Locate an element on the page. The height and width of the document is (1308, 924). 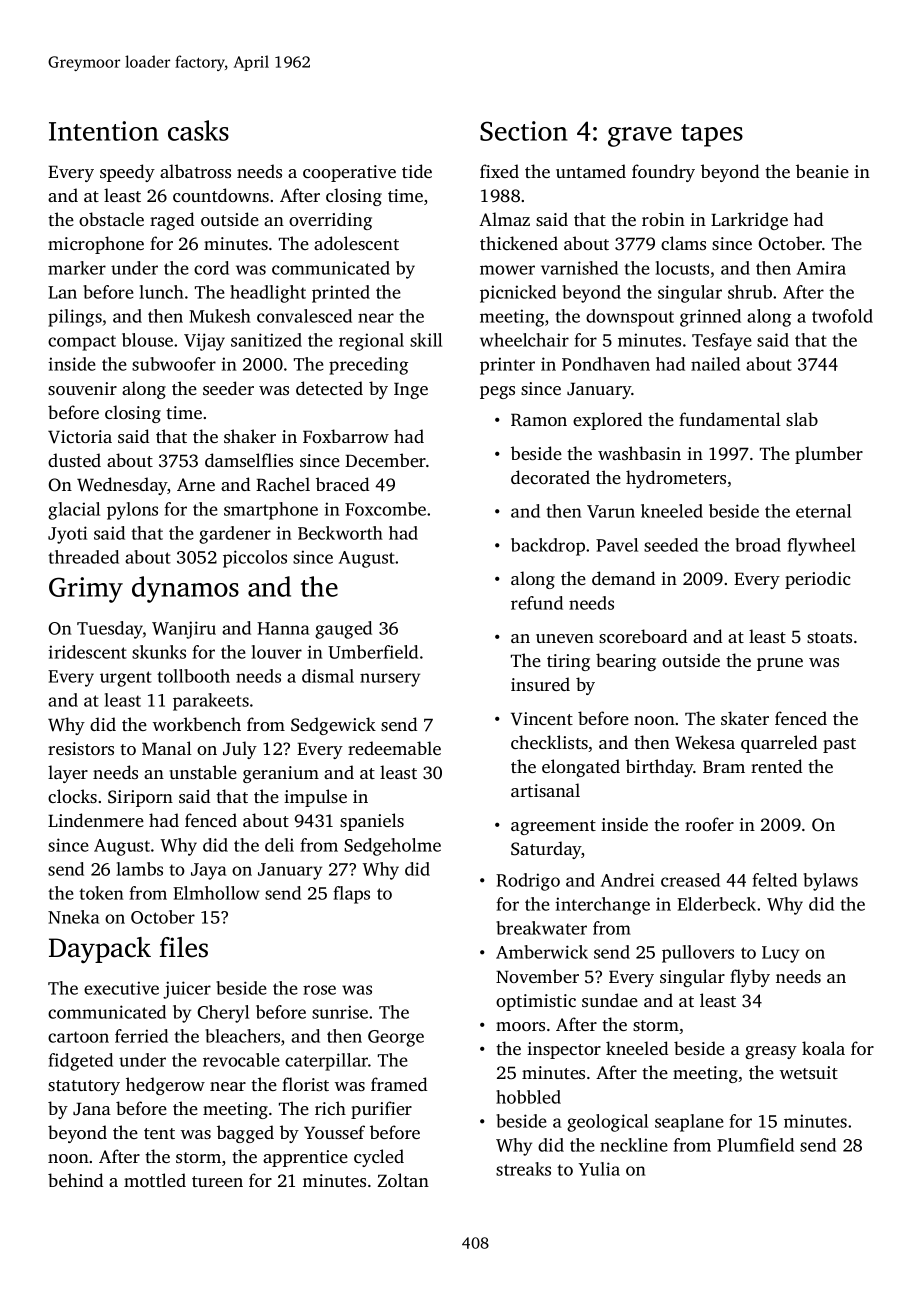
quarreled is located at coordinates (779, 744).
